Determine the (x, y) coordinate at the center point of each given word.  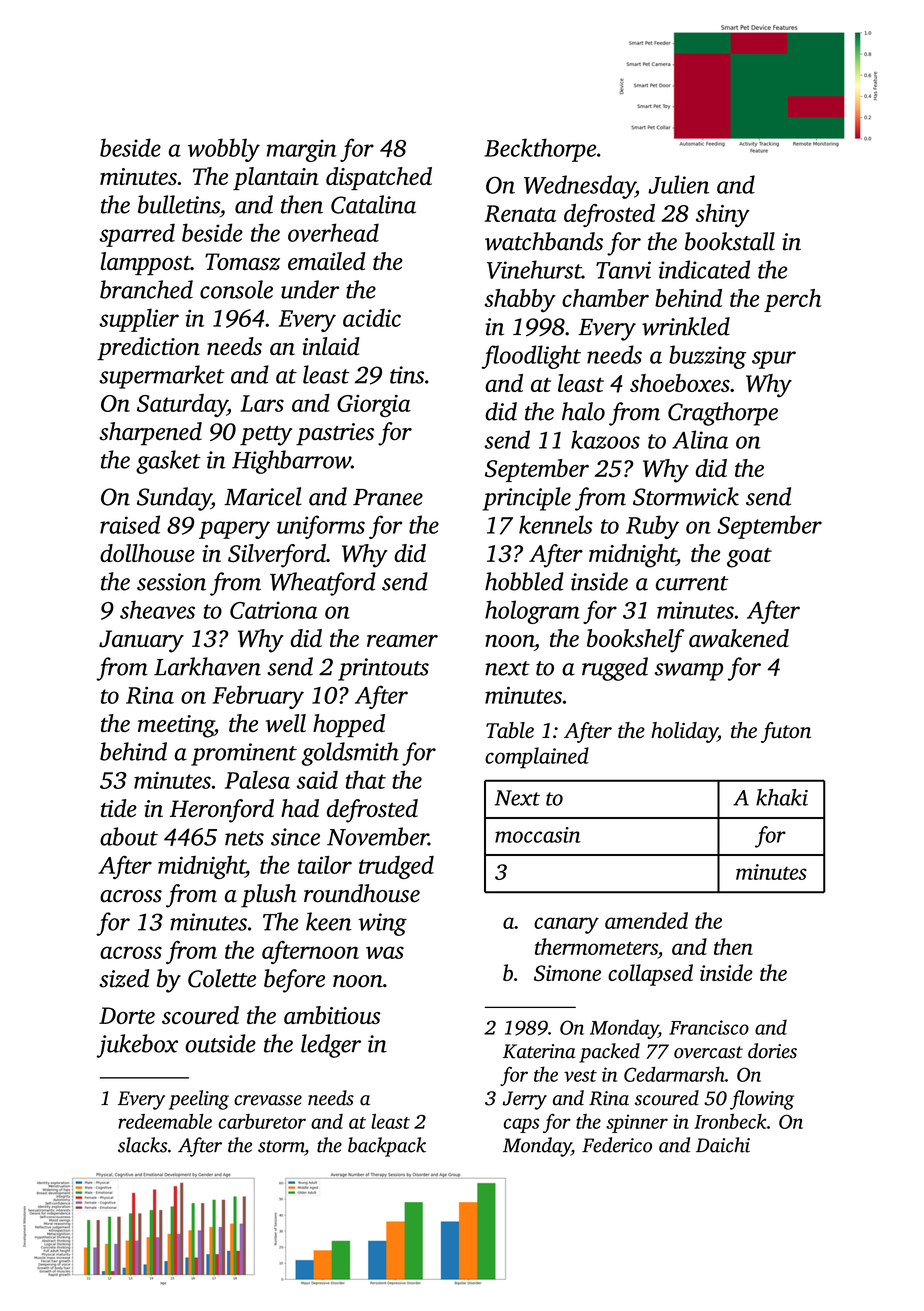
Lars (262, 403)
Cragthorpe (723, 414)
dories (772, 1051)
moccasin (538, 835)
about (129, 836)
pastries (335, 434)
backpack (387, 1147)
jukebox (137, 1046)
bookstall (730, 241)
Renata (520, 213)
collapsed (650, 975)
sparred (137, 235)
